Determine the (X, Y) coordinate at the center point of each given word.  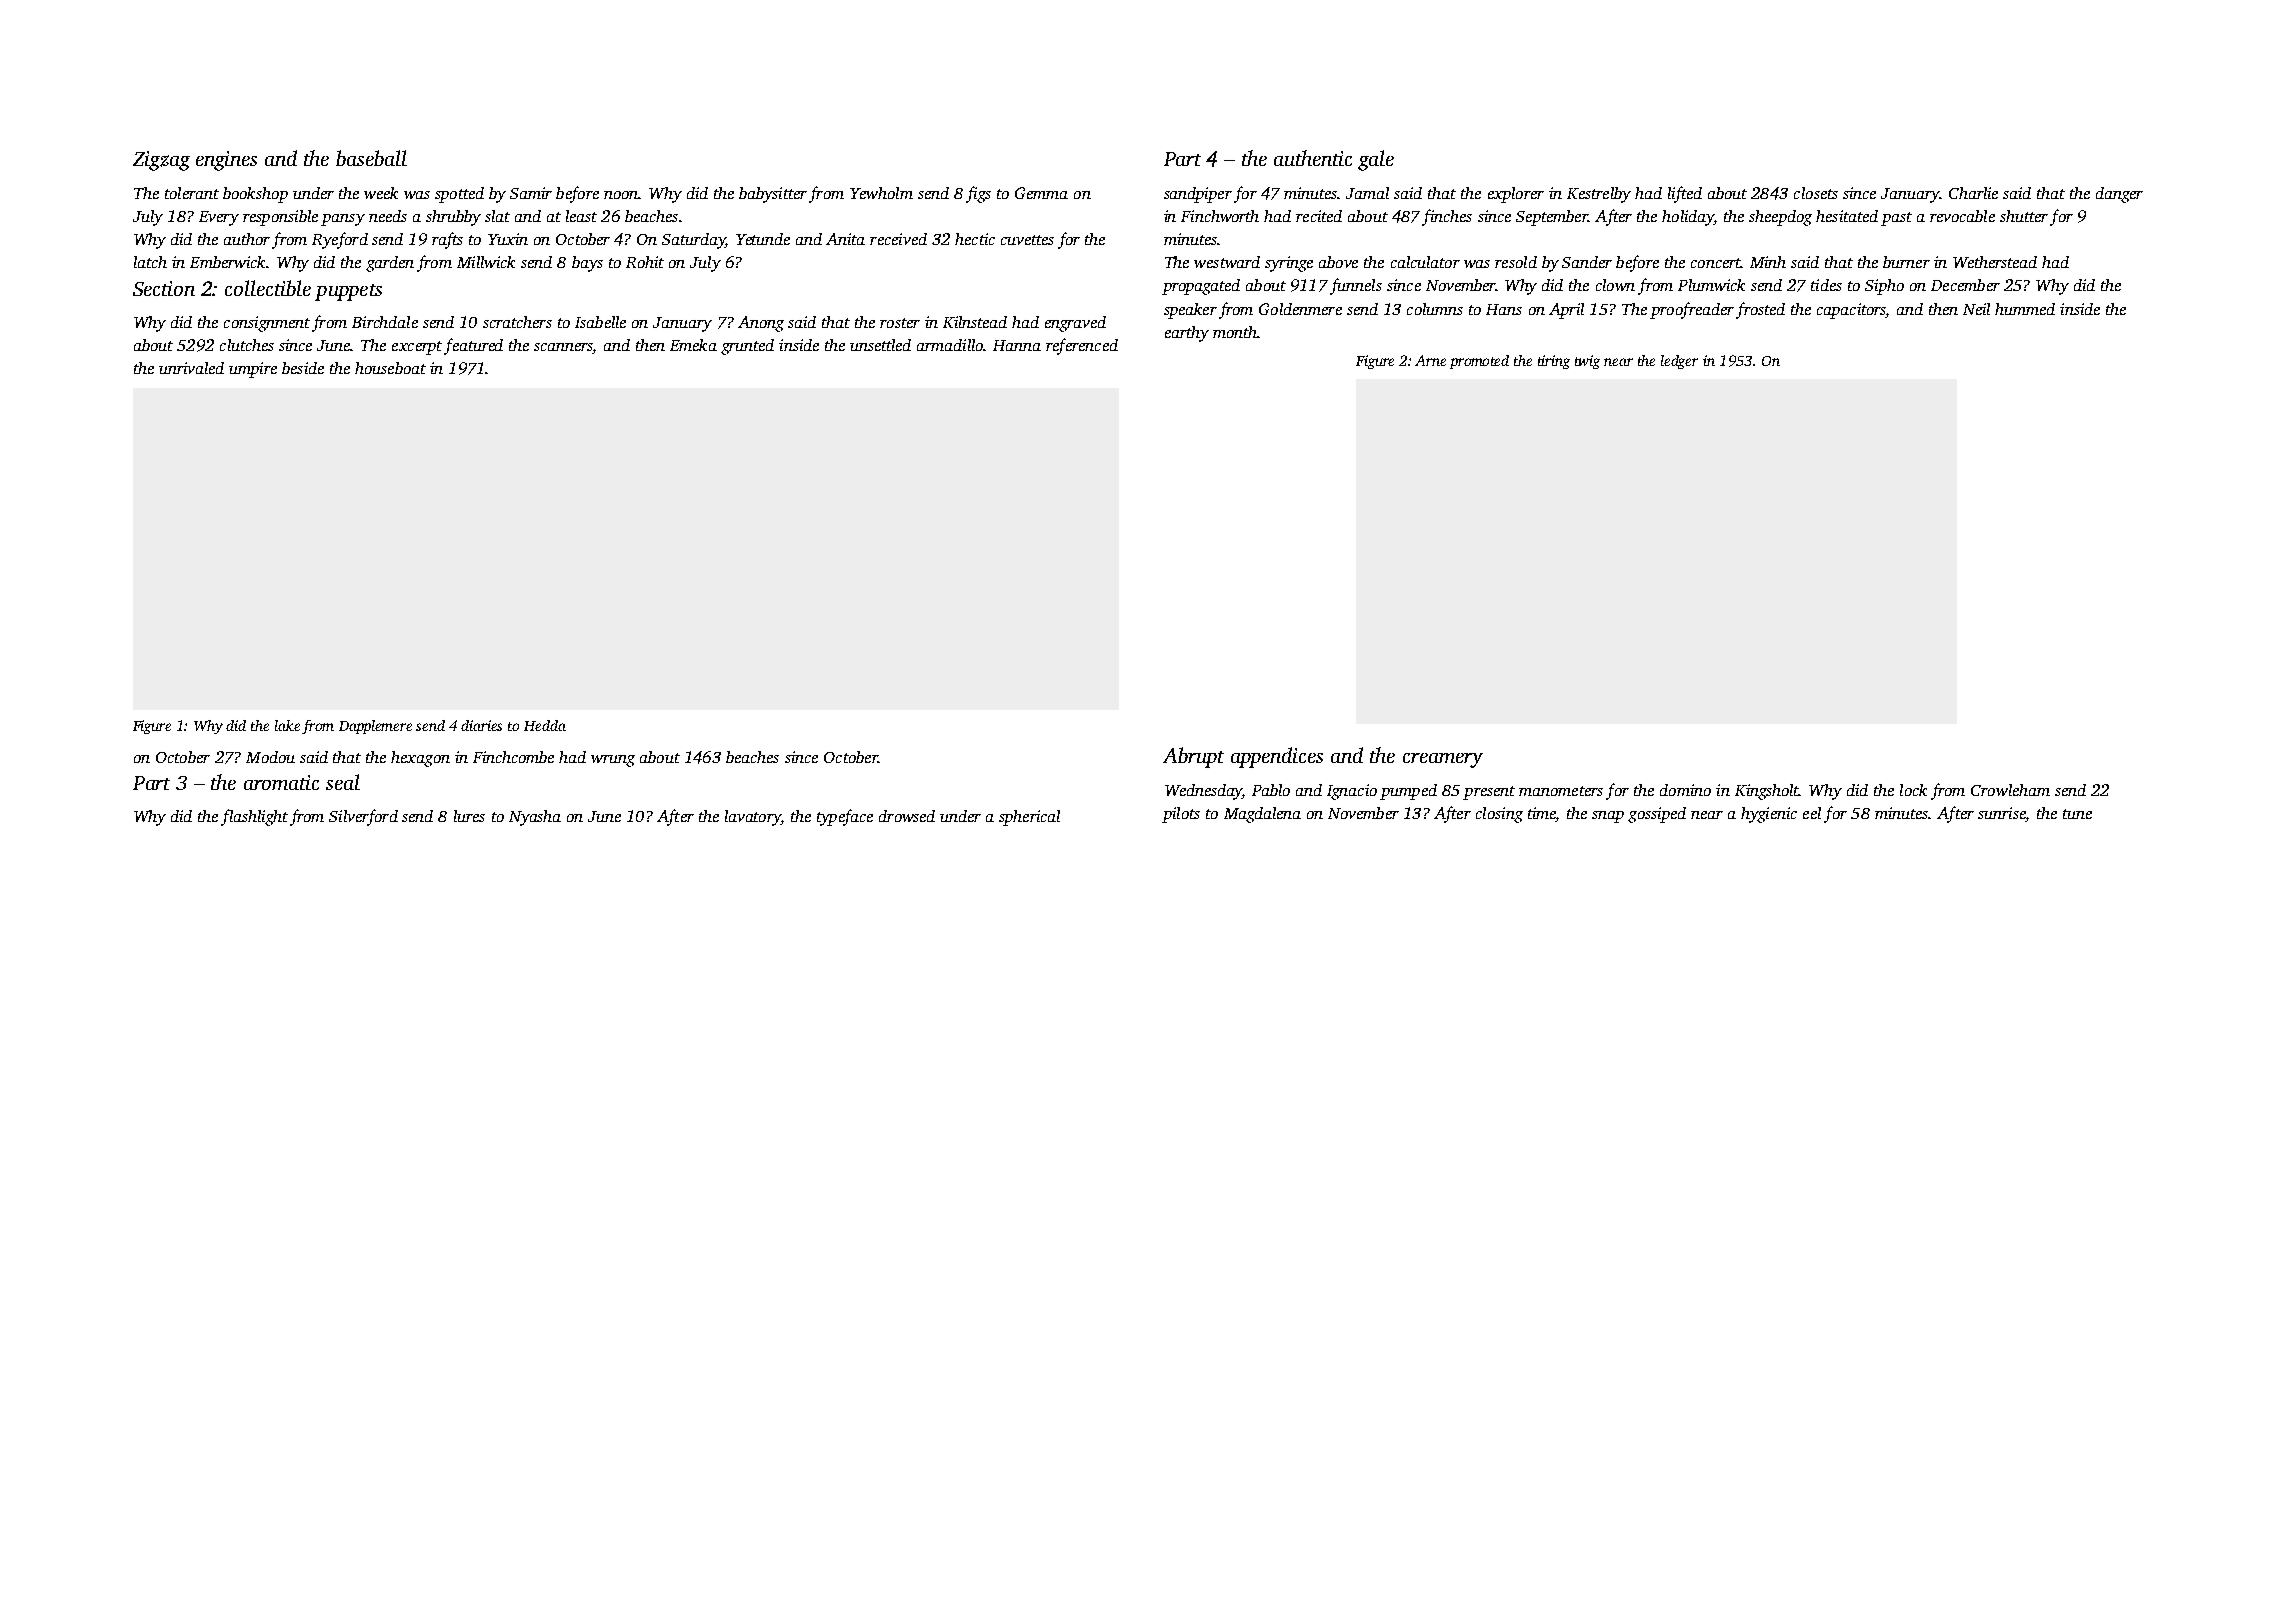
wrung (613, 761)
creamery (1443, 760)
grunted (747, 347)
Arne (1430, 360)
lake (287, 725)
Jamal (1367, 193)
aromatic (281, 782)
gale (1376, 160)
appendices (1277, 757)
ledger (1679, 362)
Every (219, 218)
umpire (253, 370)
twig (1587, 362)
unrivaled (191, 368)
